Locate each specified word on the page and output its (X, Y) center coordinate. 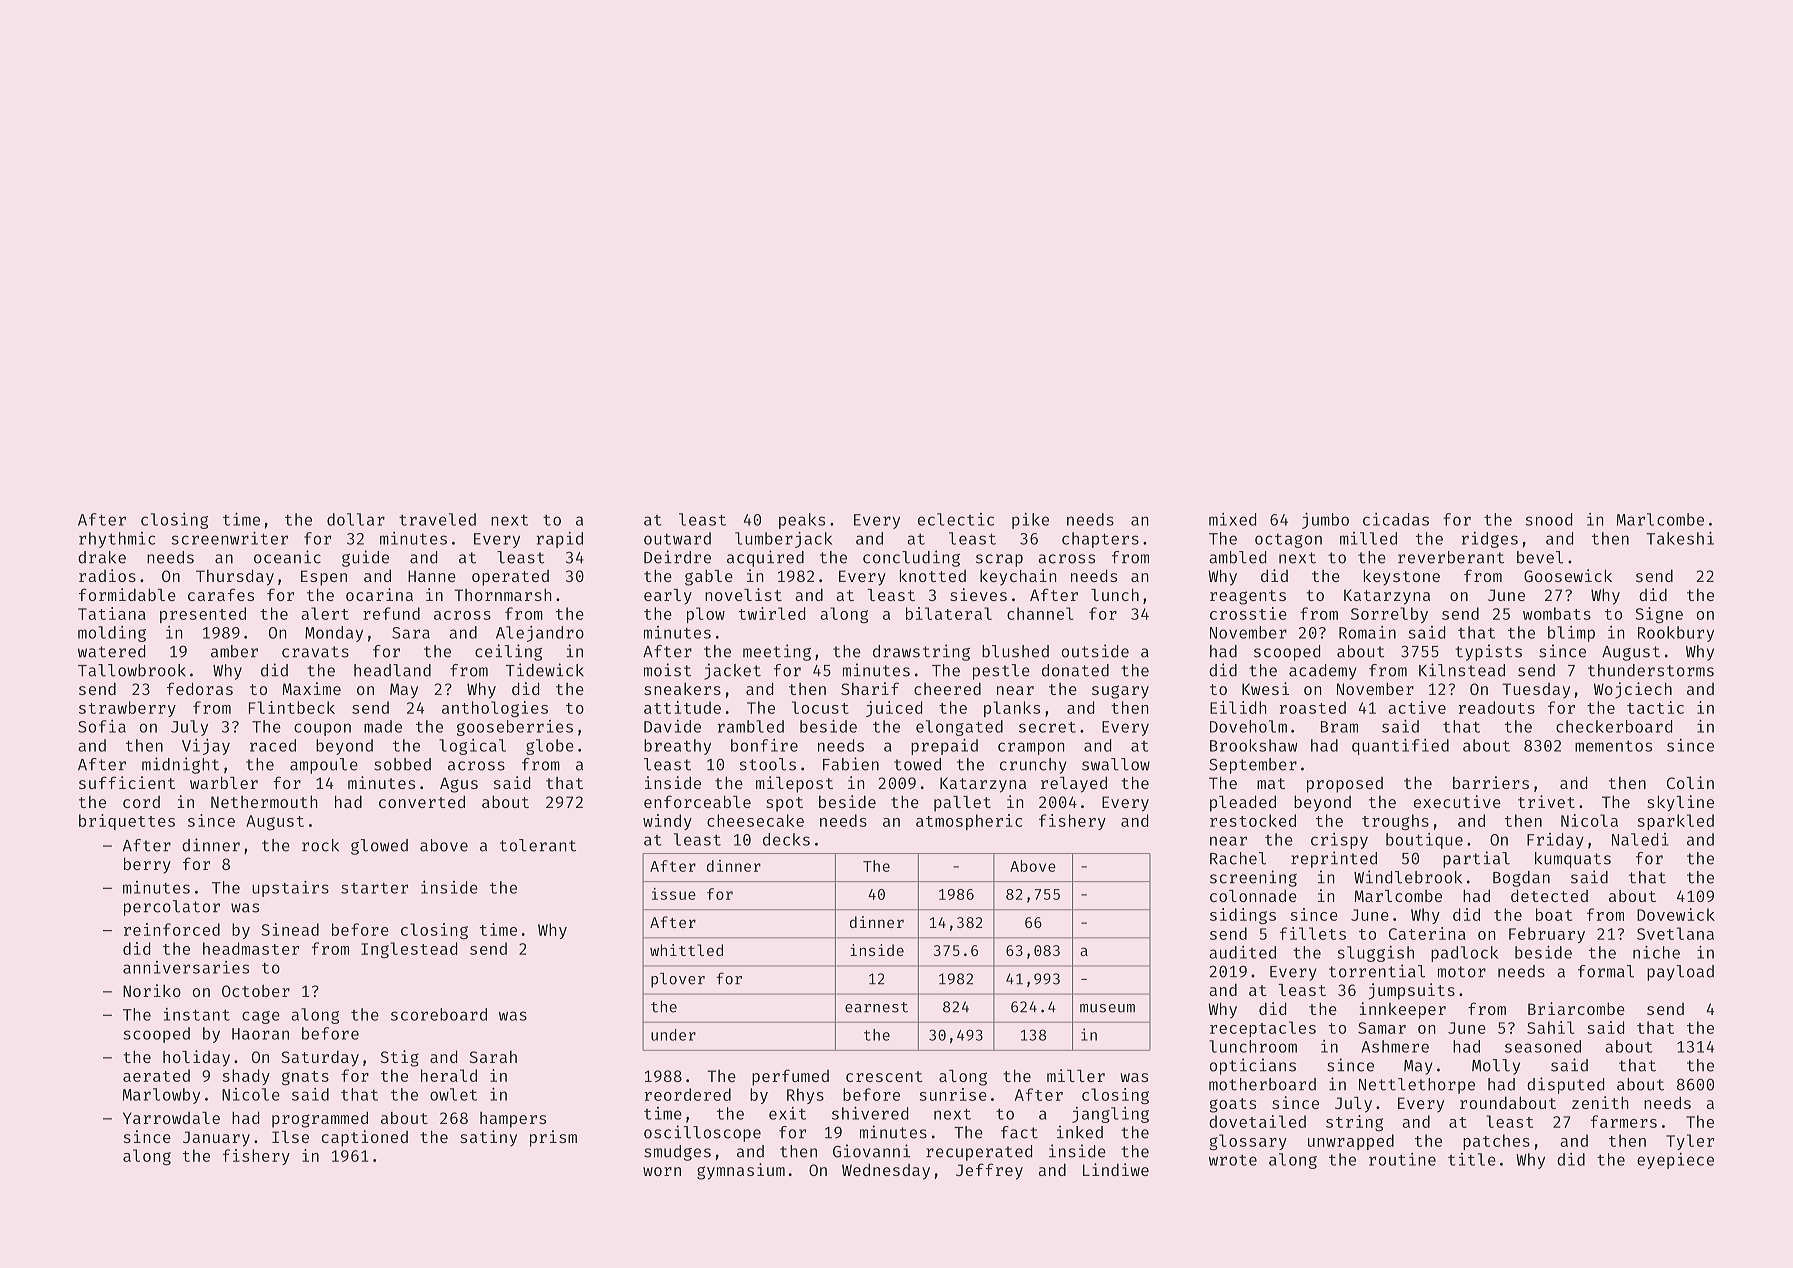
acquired (765, 558)
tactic (1655, 707)
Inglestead (409, 950)
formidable (127, 594)
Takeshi (1680, 538)
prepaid (944, 747)
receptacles (1263, 1029)
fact (1019, 1132)
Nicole (251, 1094)
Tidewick (545, 670)
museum (1107, 1008)
